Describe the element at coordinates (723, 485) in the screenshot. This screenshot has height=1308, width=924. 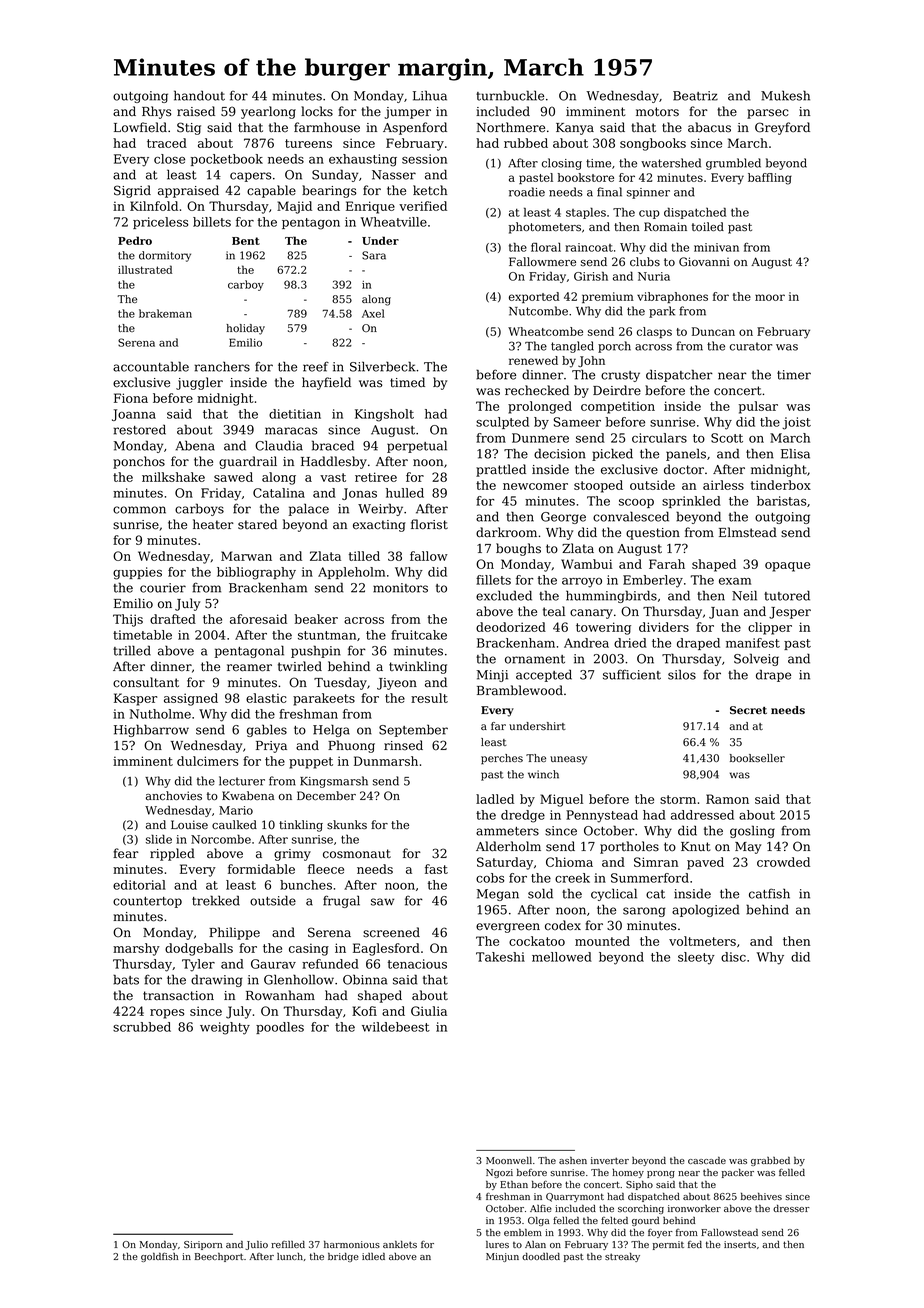
I see `airless` at that location.
